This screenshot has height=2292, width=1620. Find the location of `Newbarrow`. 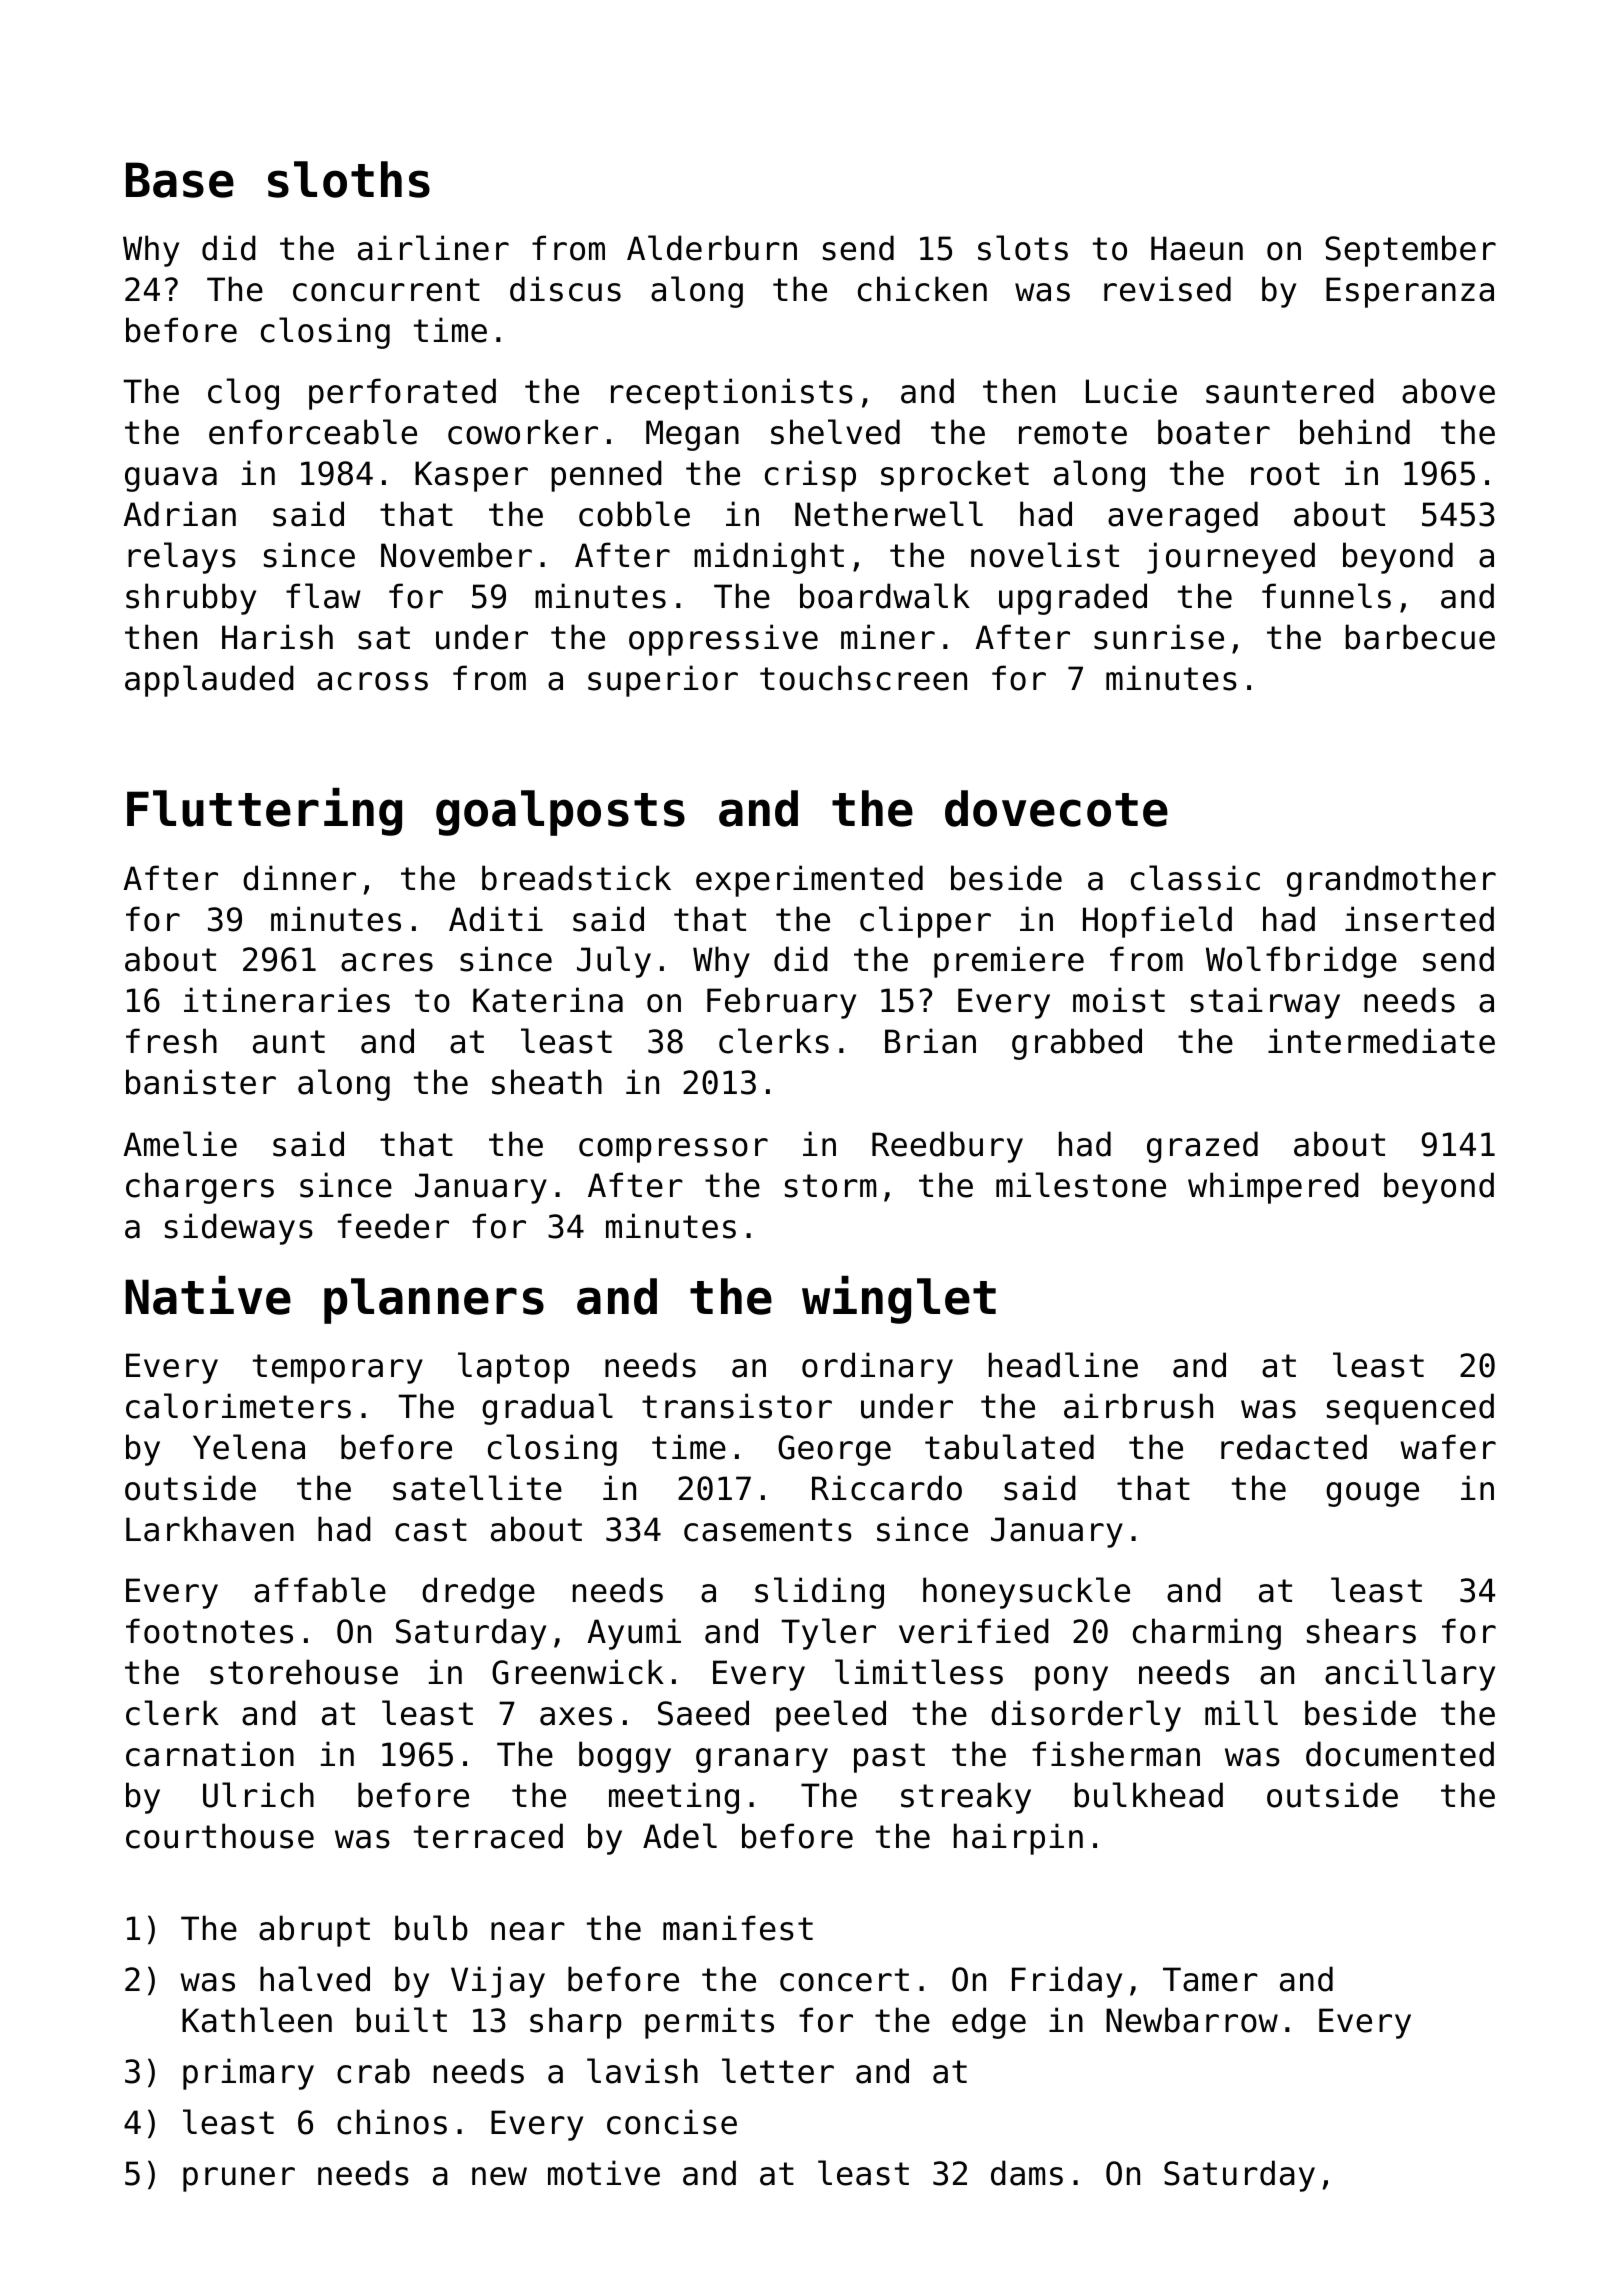

Newbarrow is located at coordinates (1192, 2020).
